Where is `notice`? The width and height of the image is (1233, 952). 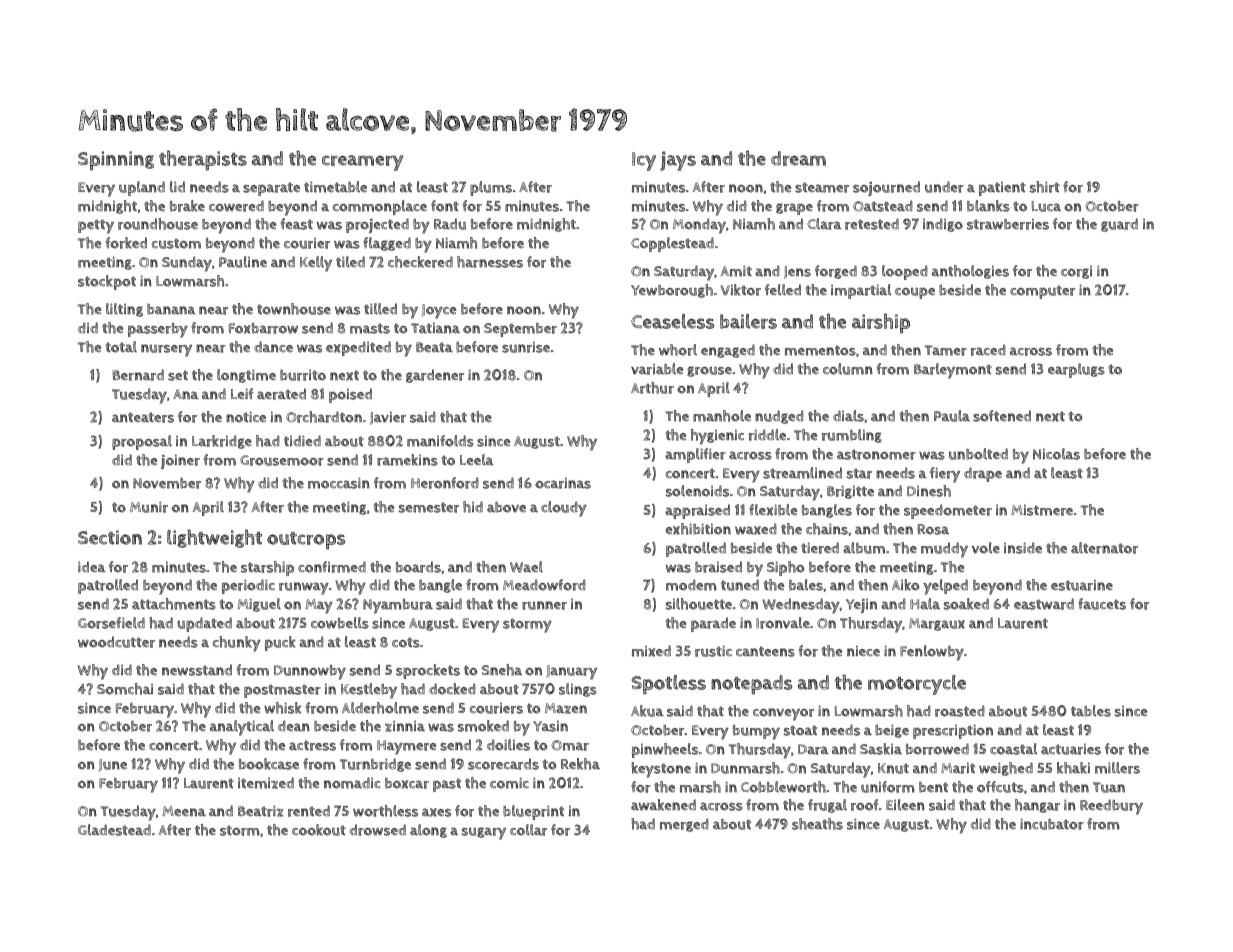 notice is located at coordinates (246, 417).
